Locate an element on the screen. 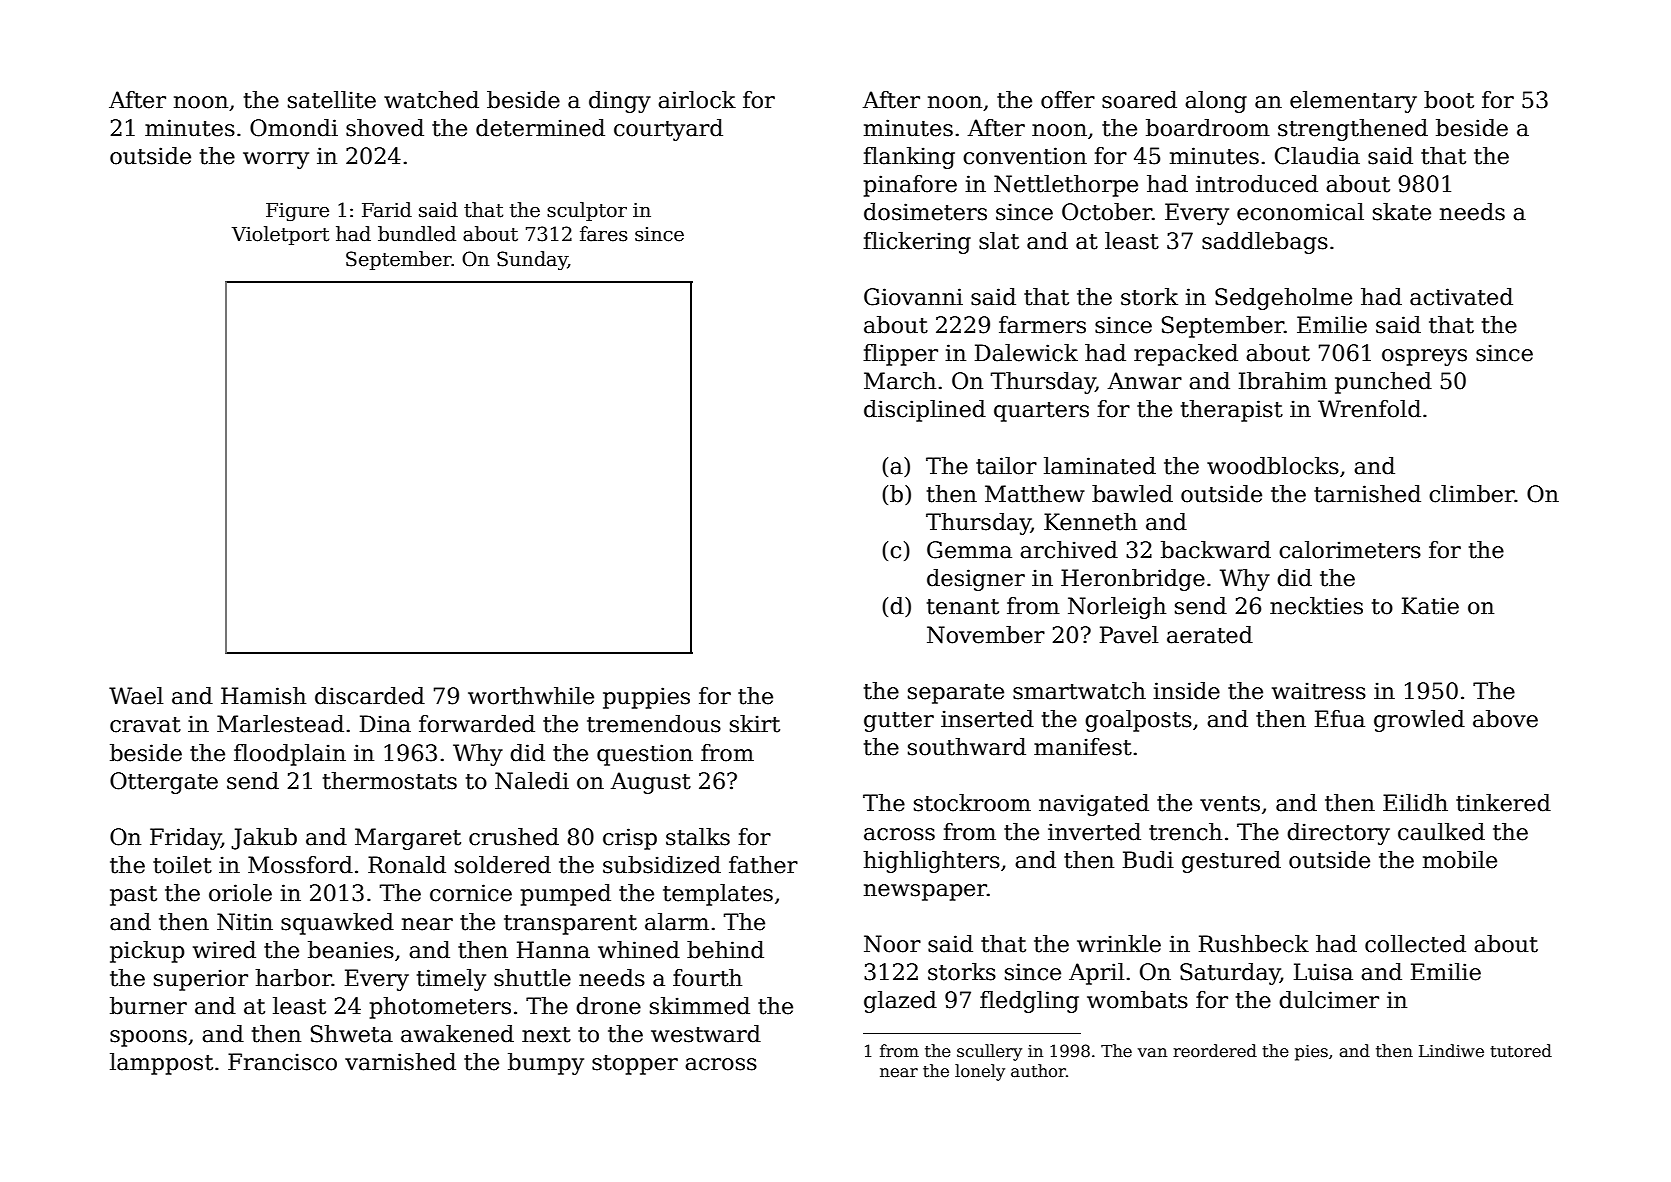 The width and height of the screenshot is (1671, 1182). Pavel is located at coordinates (1129, 635).
